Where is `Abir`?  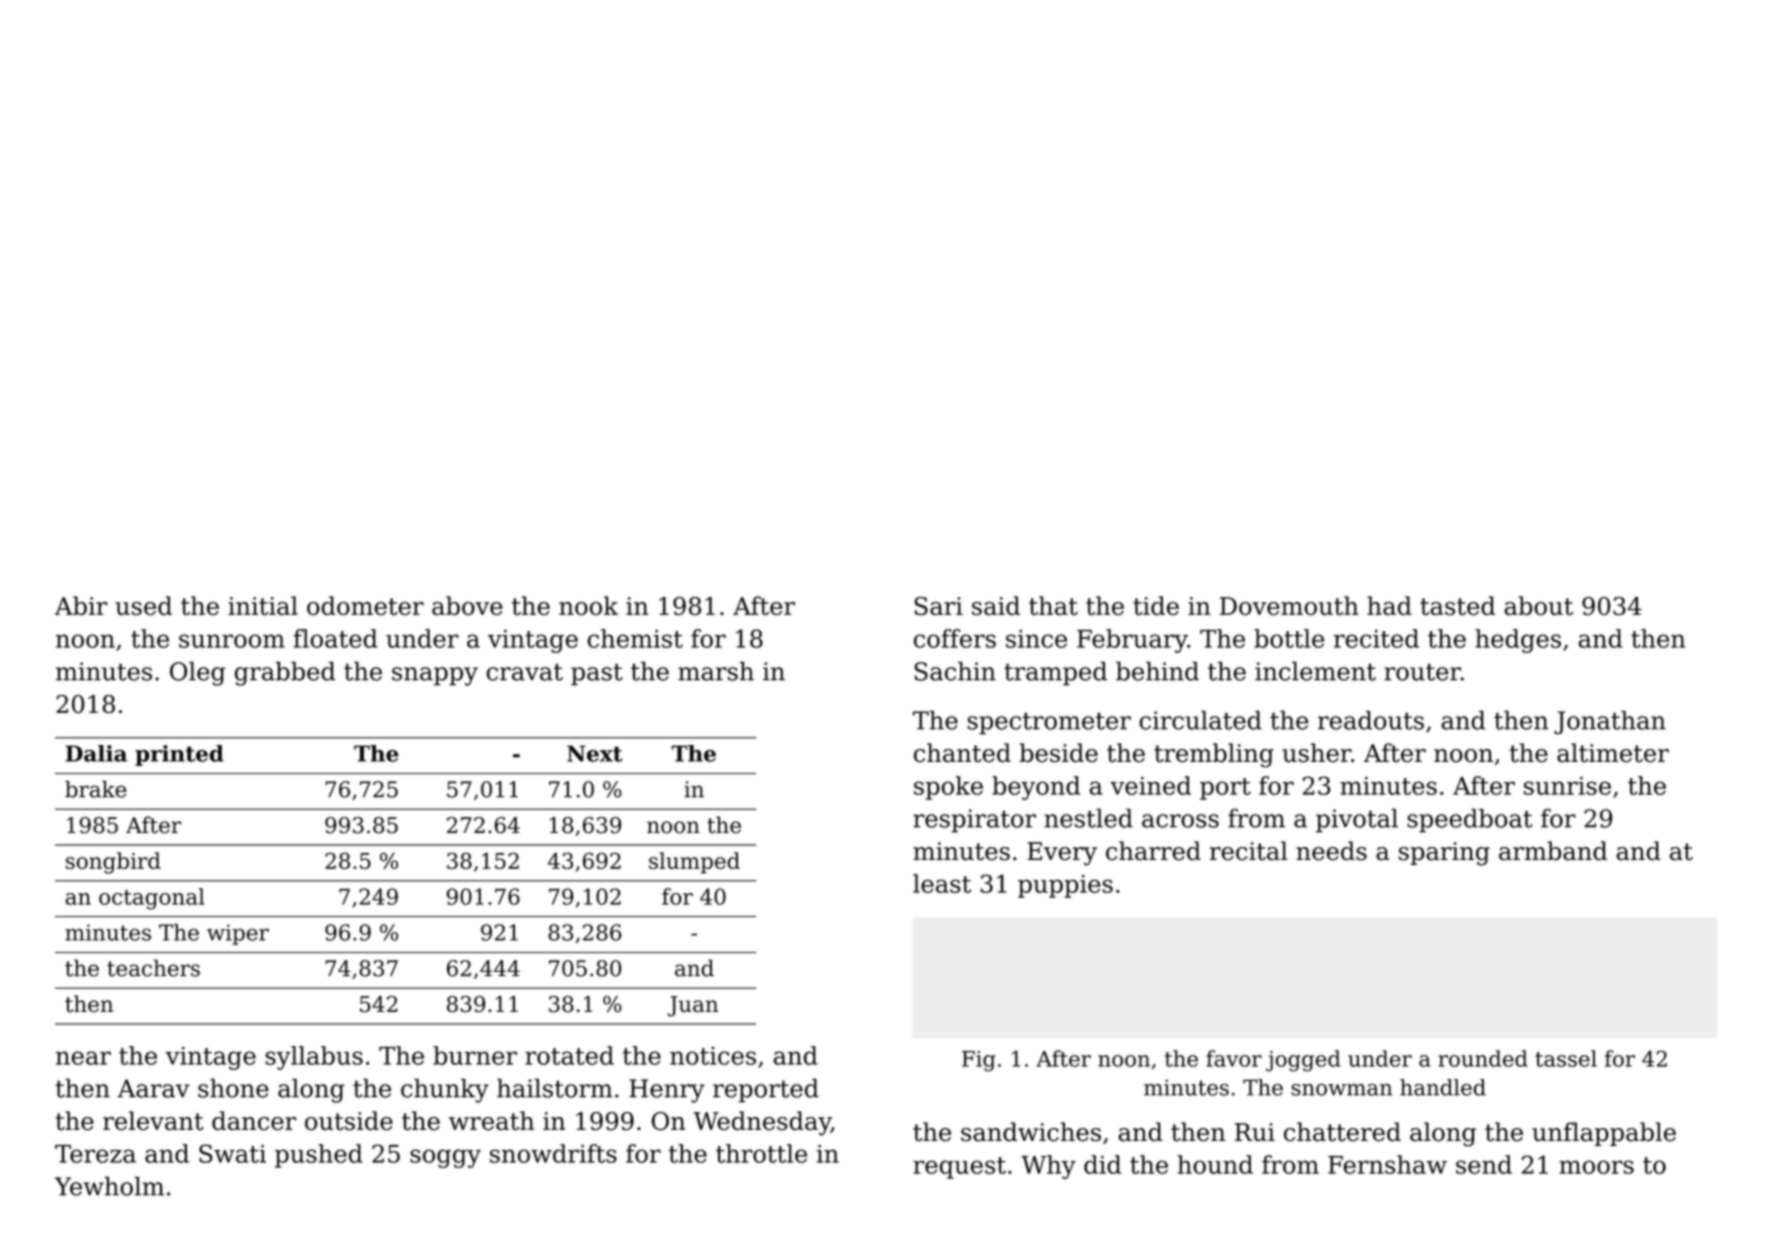
Abir is located at coordinates (81, 605).
